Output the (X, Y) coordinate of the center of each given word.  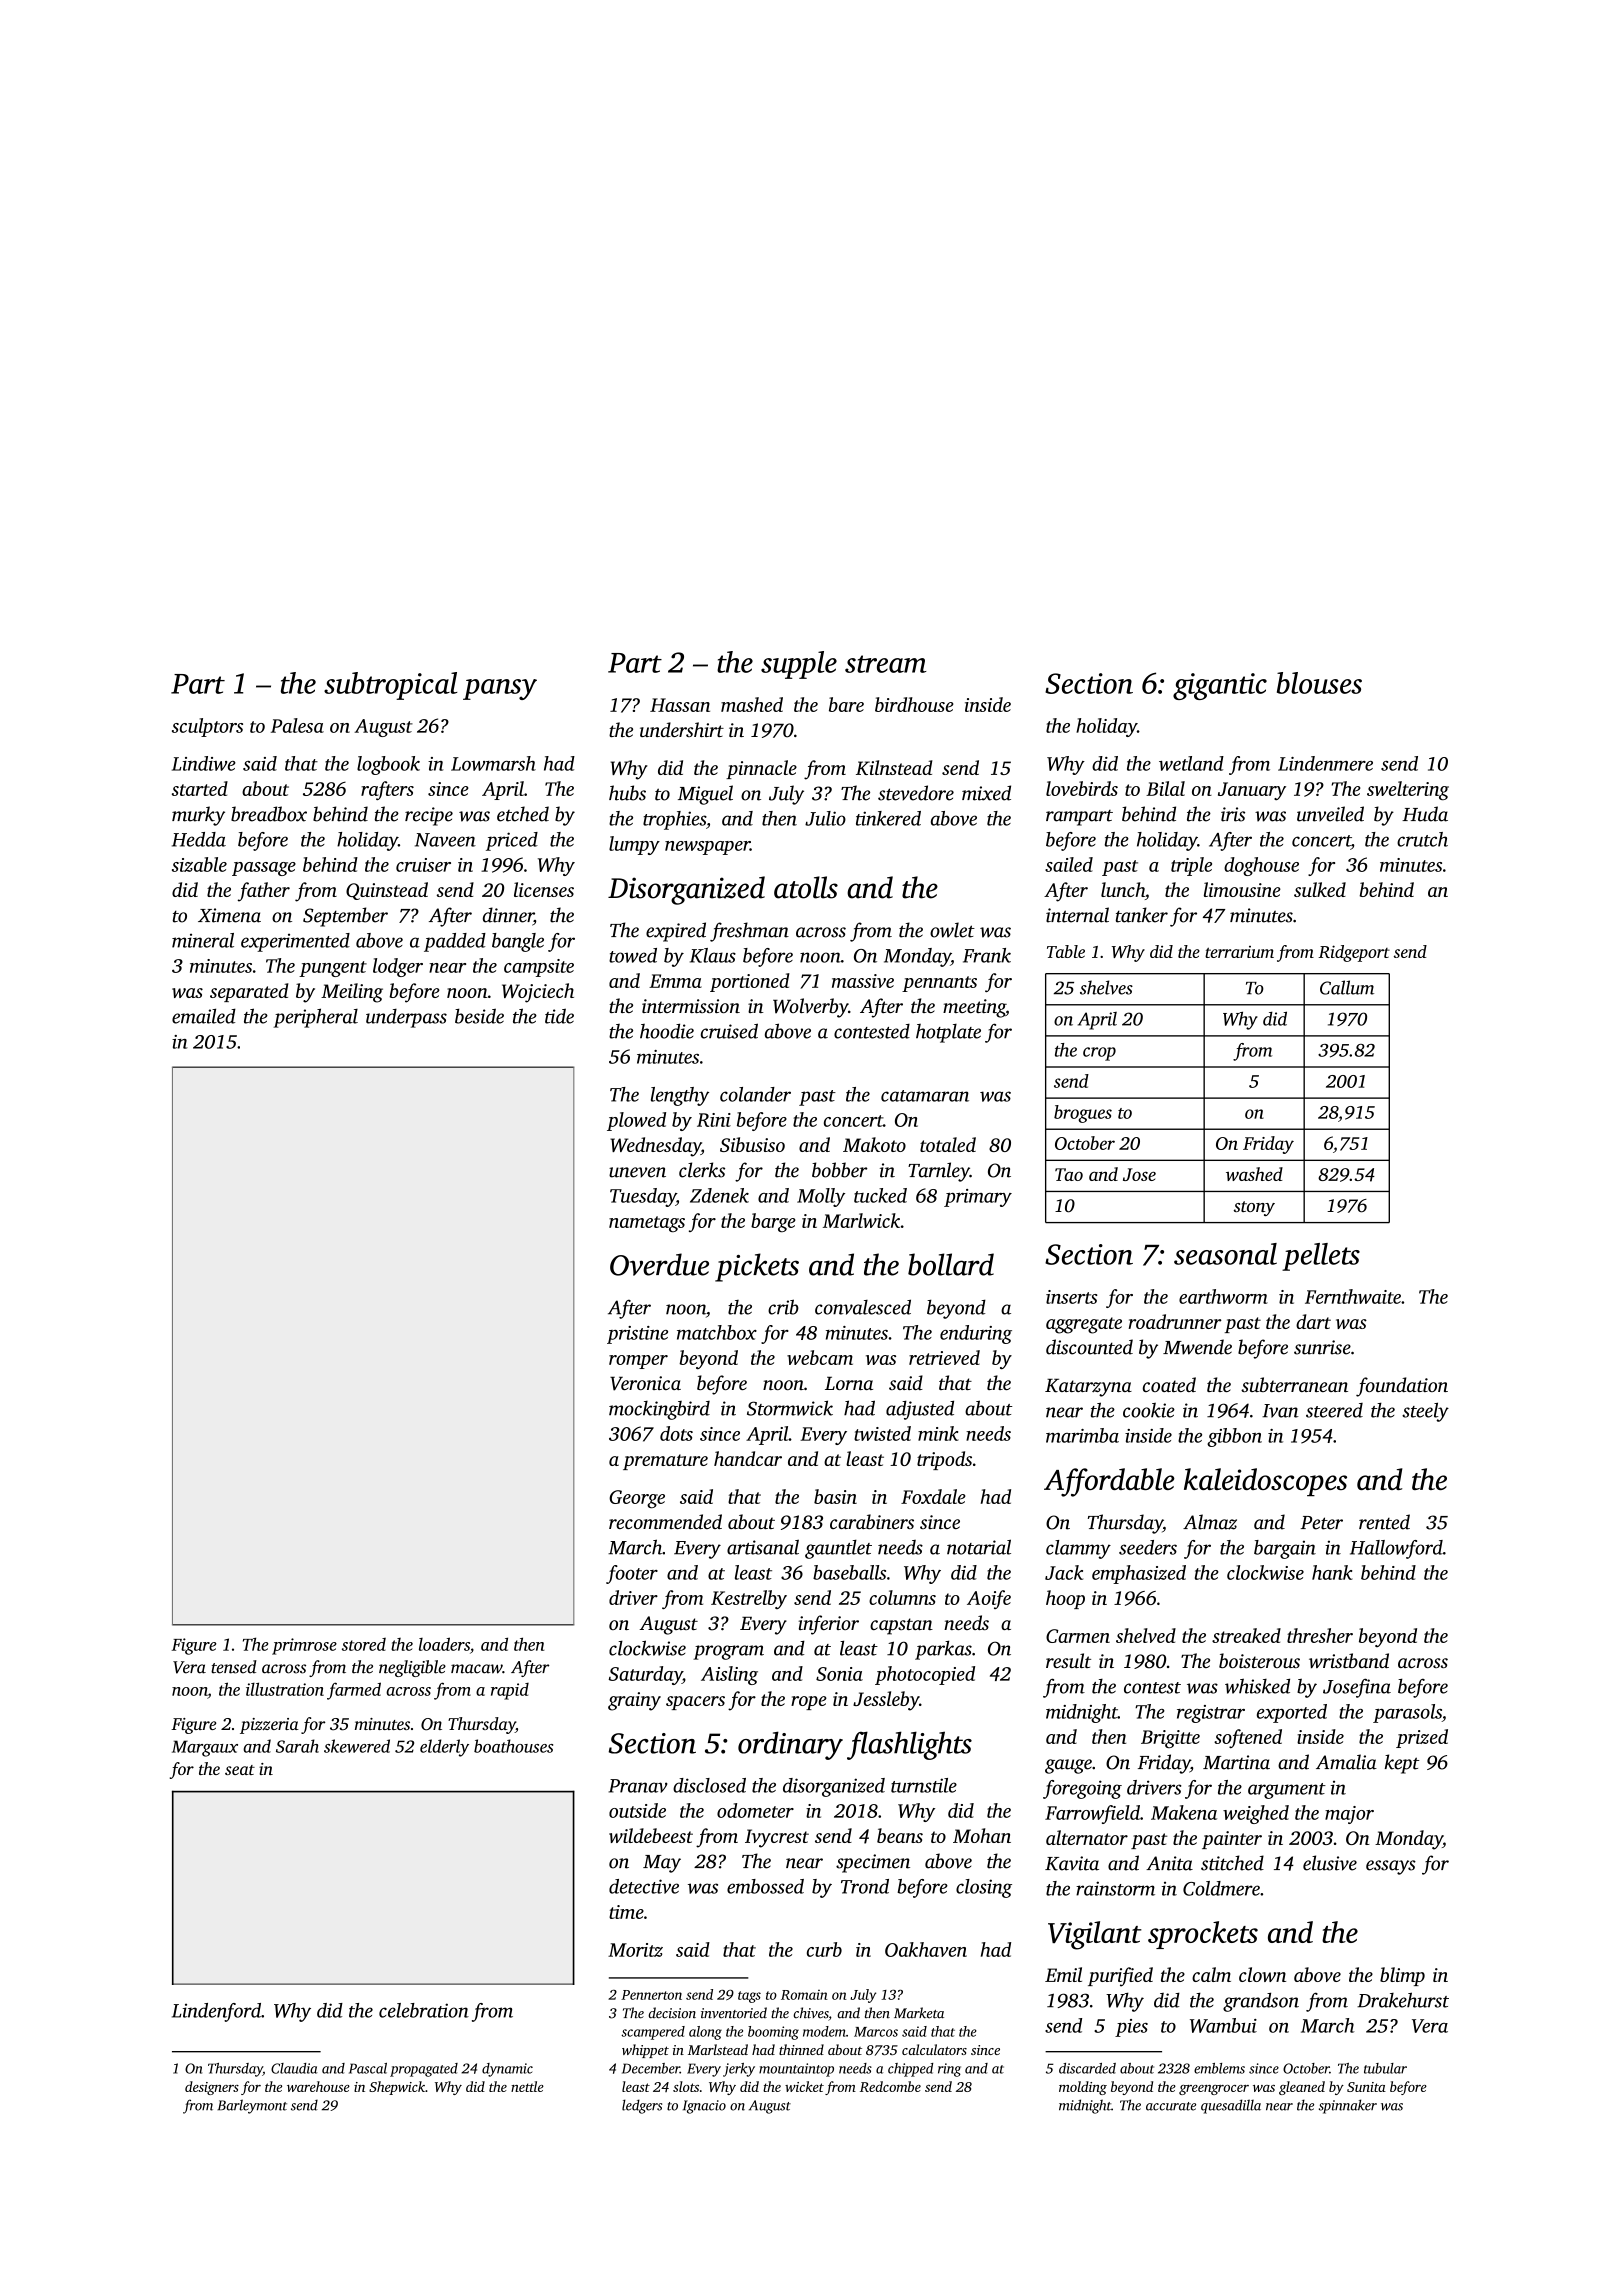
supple (799, 665)
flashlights (909, 1745)
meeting (974, 1008)
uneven (637, 1172)
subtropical (391, 686)
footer (632, 1574)
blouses (1319, 683)
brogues (1083, 1114)
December (651, 2068)
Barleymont (252, 2106)
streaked (1246, 1635)
